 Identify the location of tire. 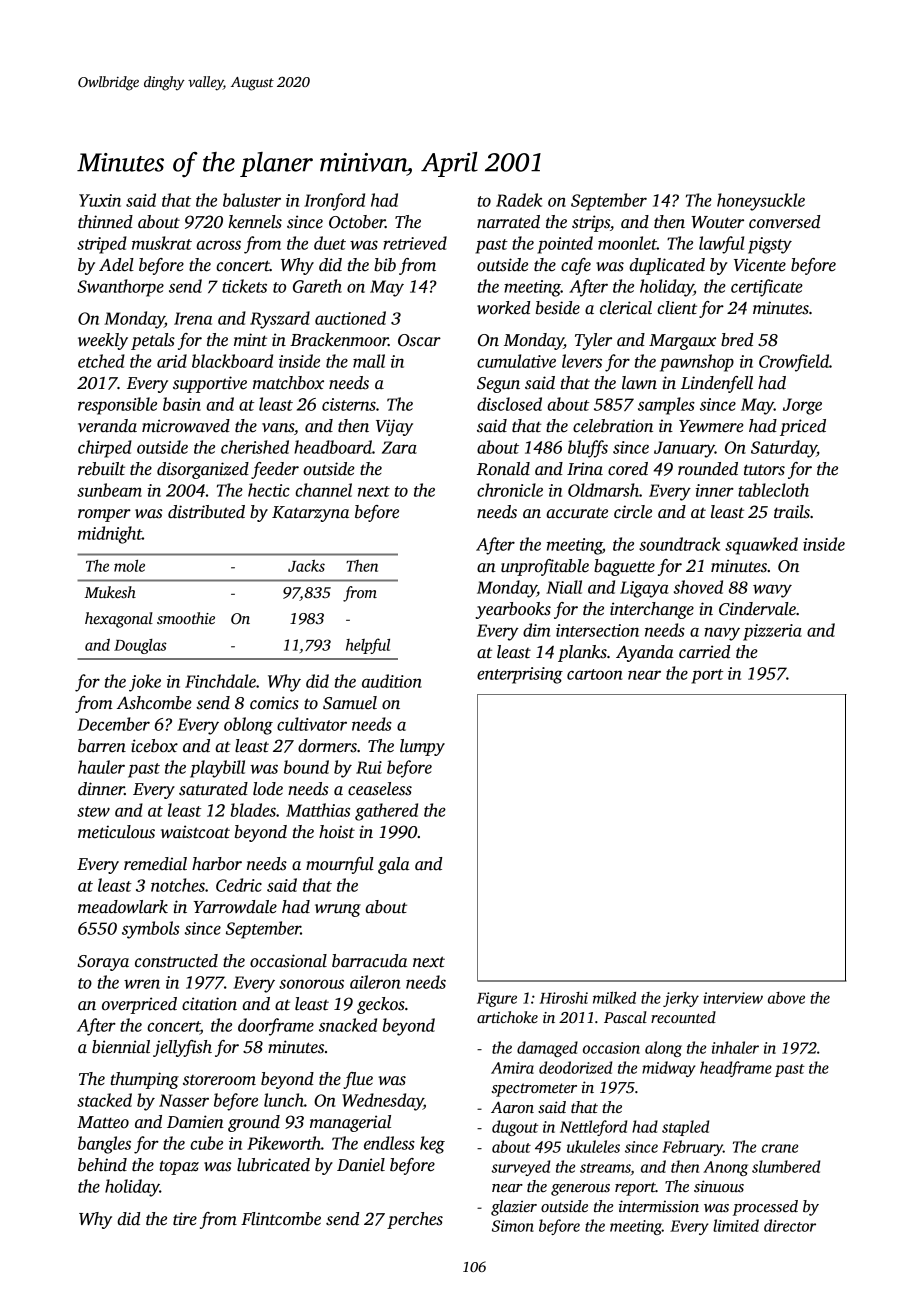
(185, 1219).
